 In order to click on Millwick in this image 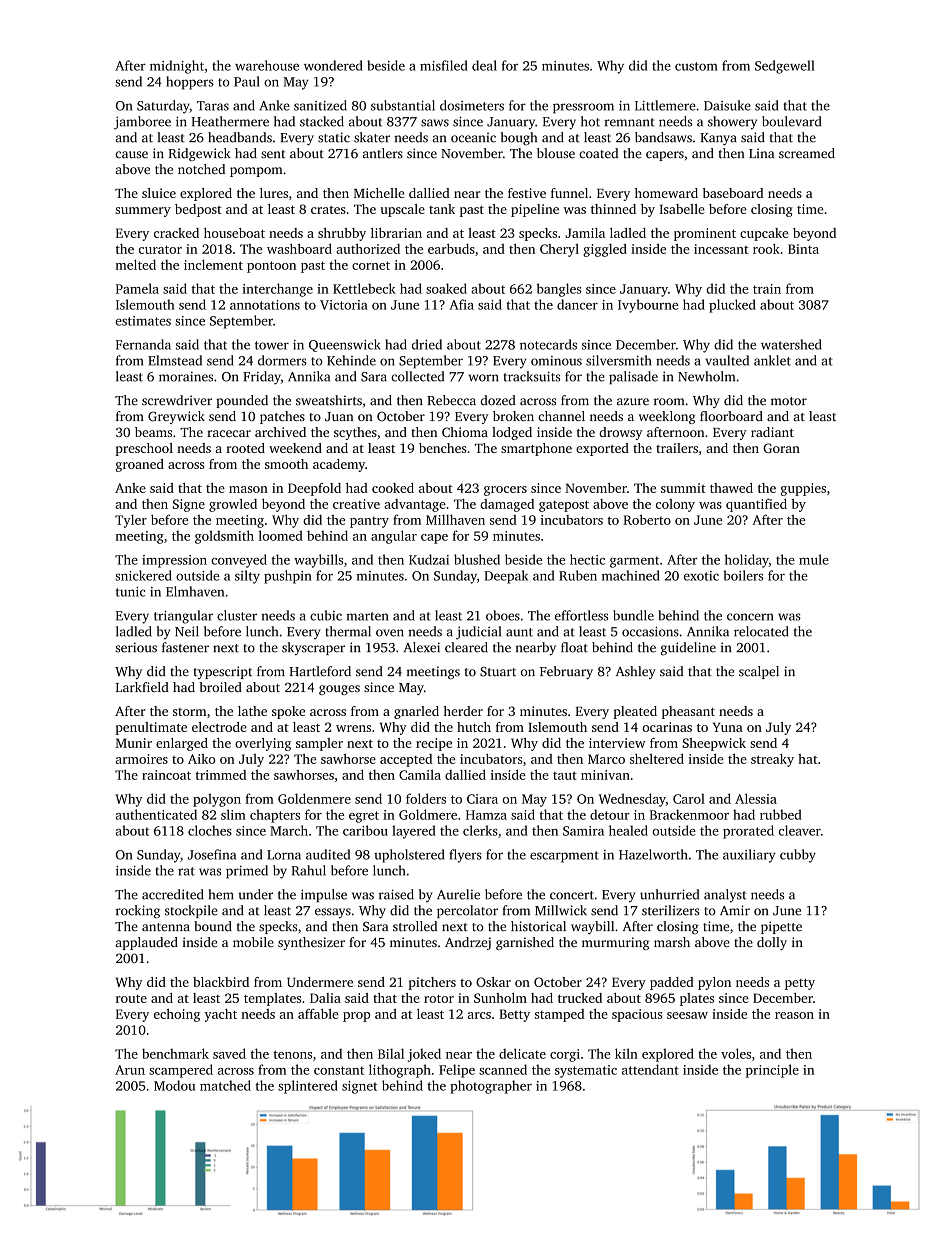, I will do `click(561, 910)`.
